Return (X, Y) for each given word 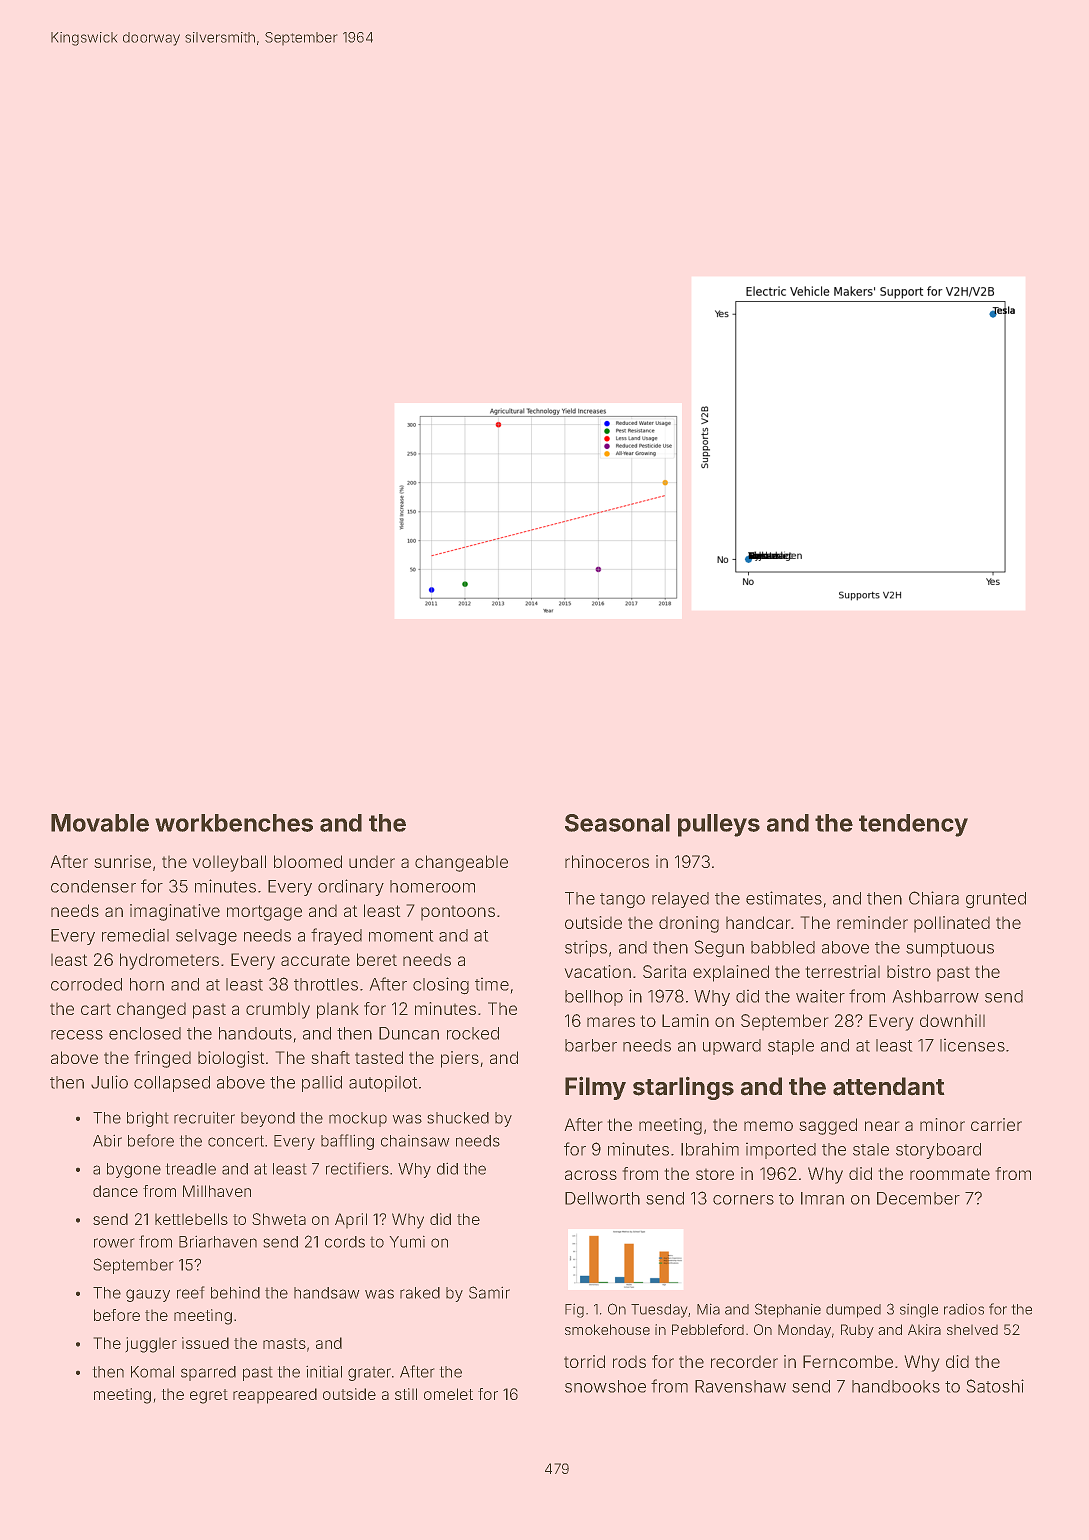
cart (96, 1009)
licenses (972, 1045)
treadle (191, 1169)
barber (591, 1045)
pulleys (719, 825)
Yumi (407, 1242)
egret (209, 1396)
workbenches (234, 823)
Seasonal (617, 823)
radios (964, 1309)
